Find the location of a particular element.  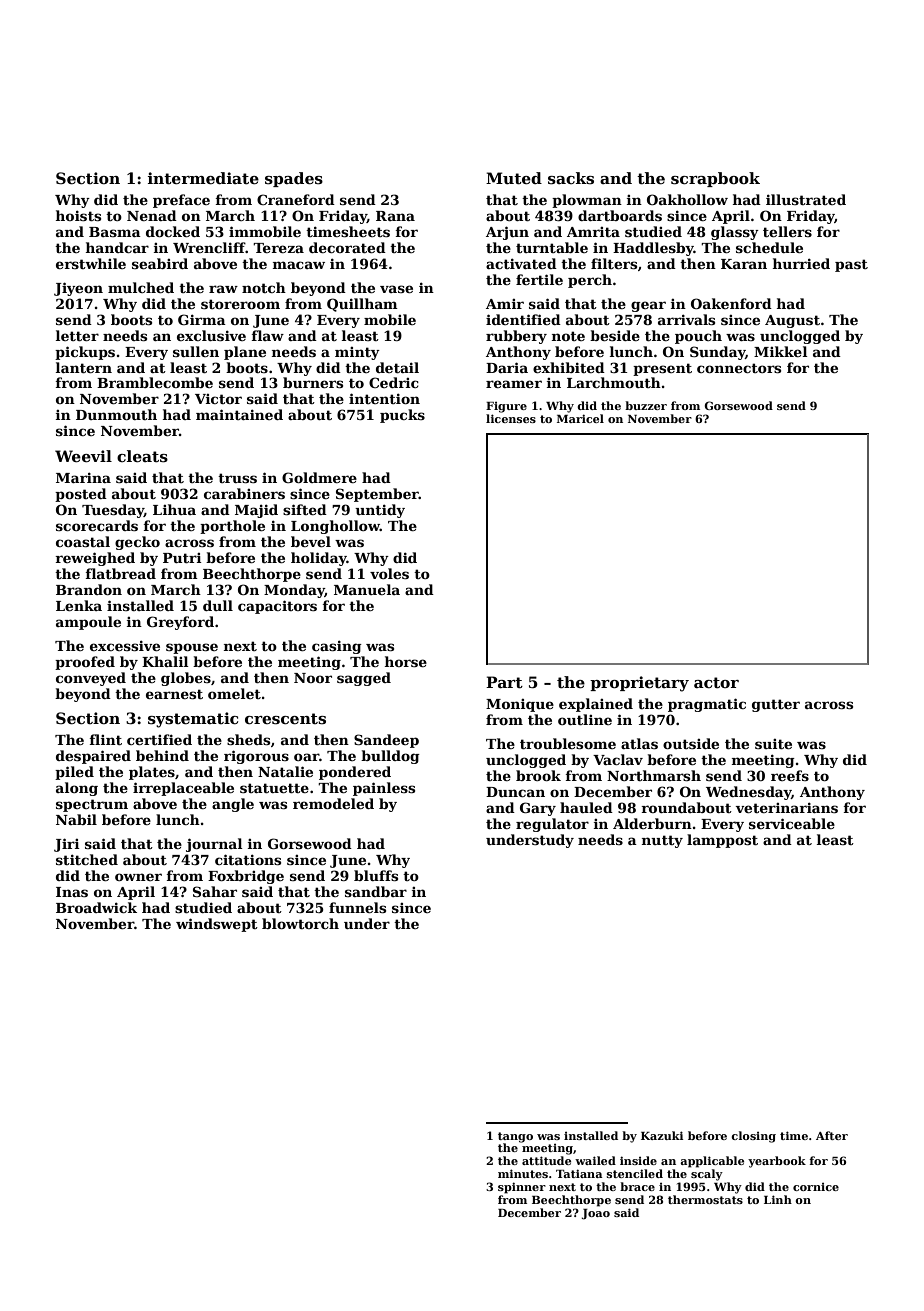

sacks is located at coordinates (571, 178).
